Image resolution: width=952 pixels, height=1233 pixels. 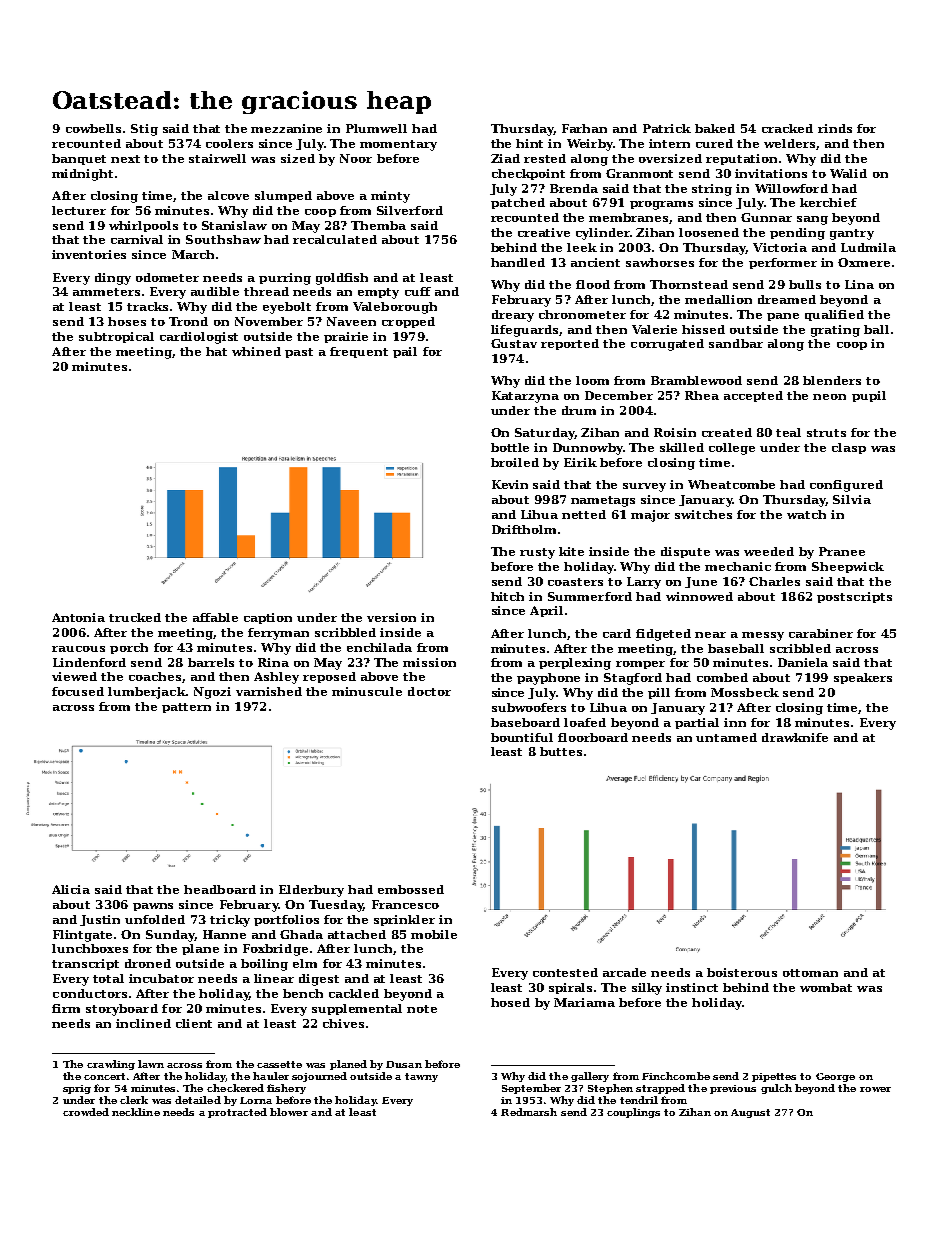 I want to click on enchilada, so click(x=379, y=647).
